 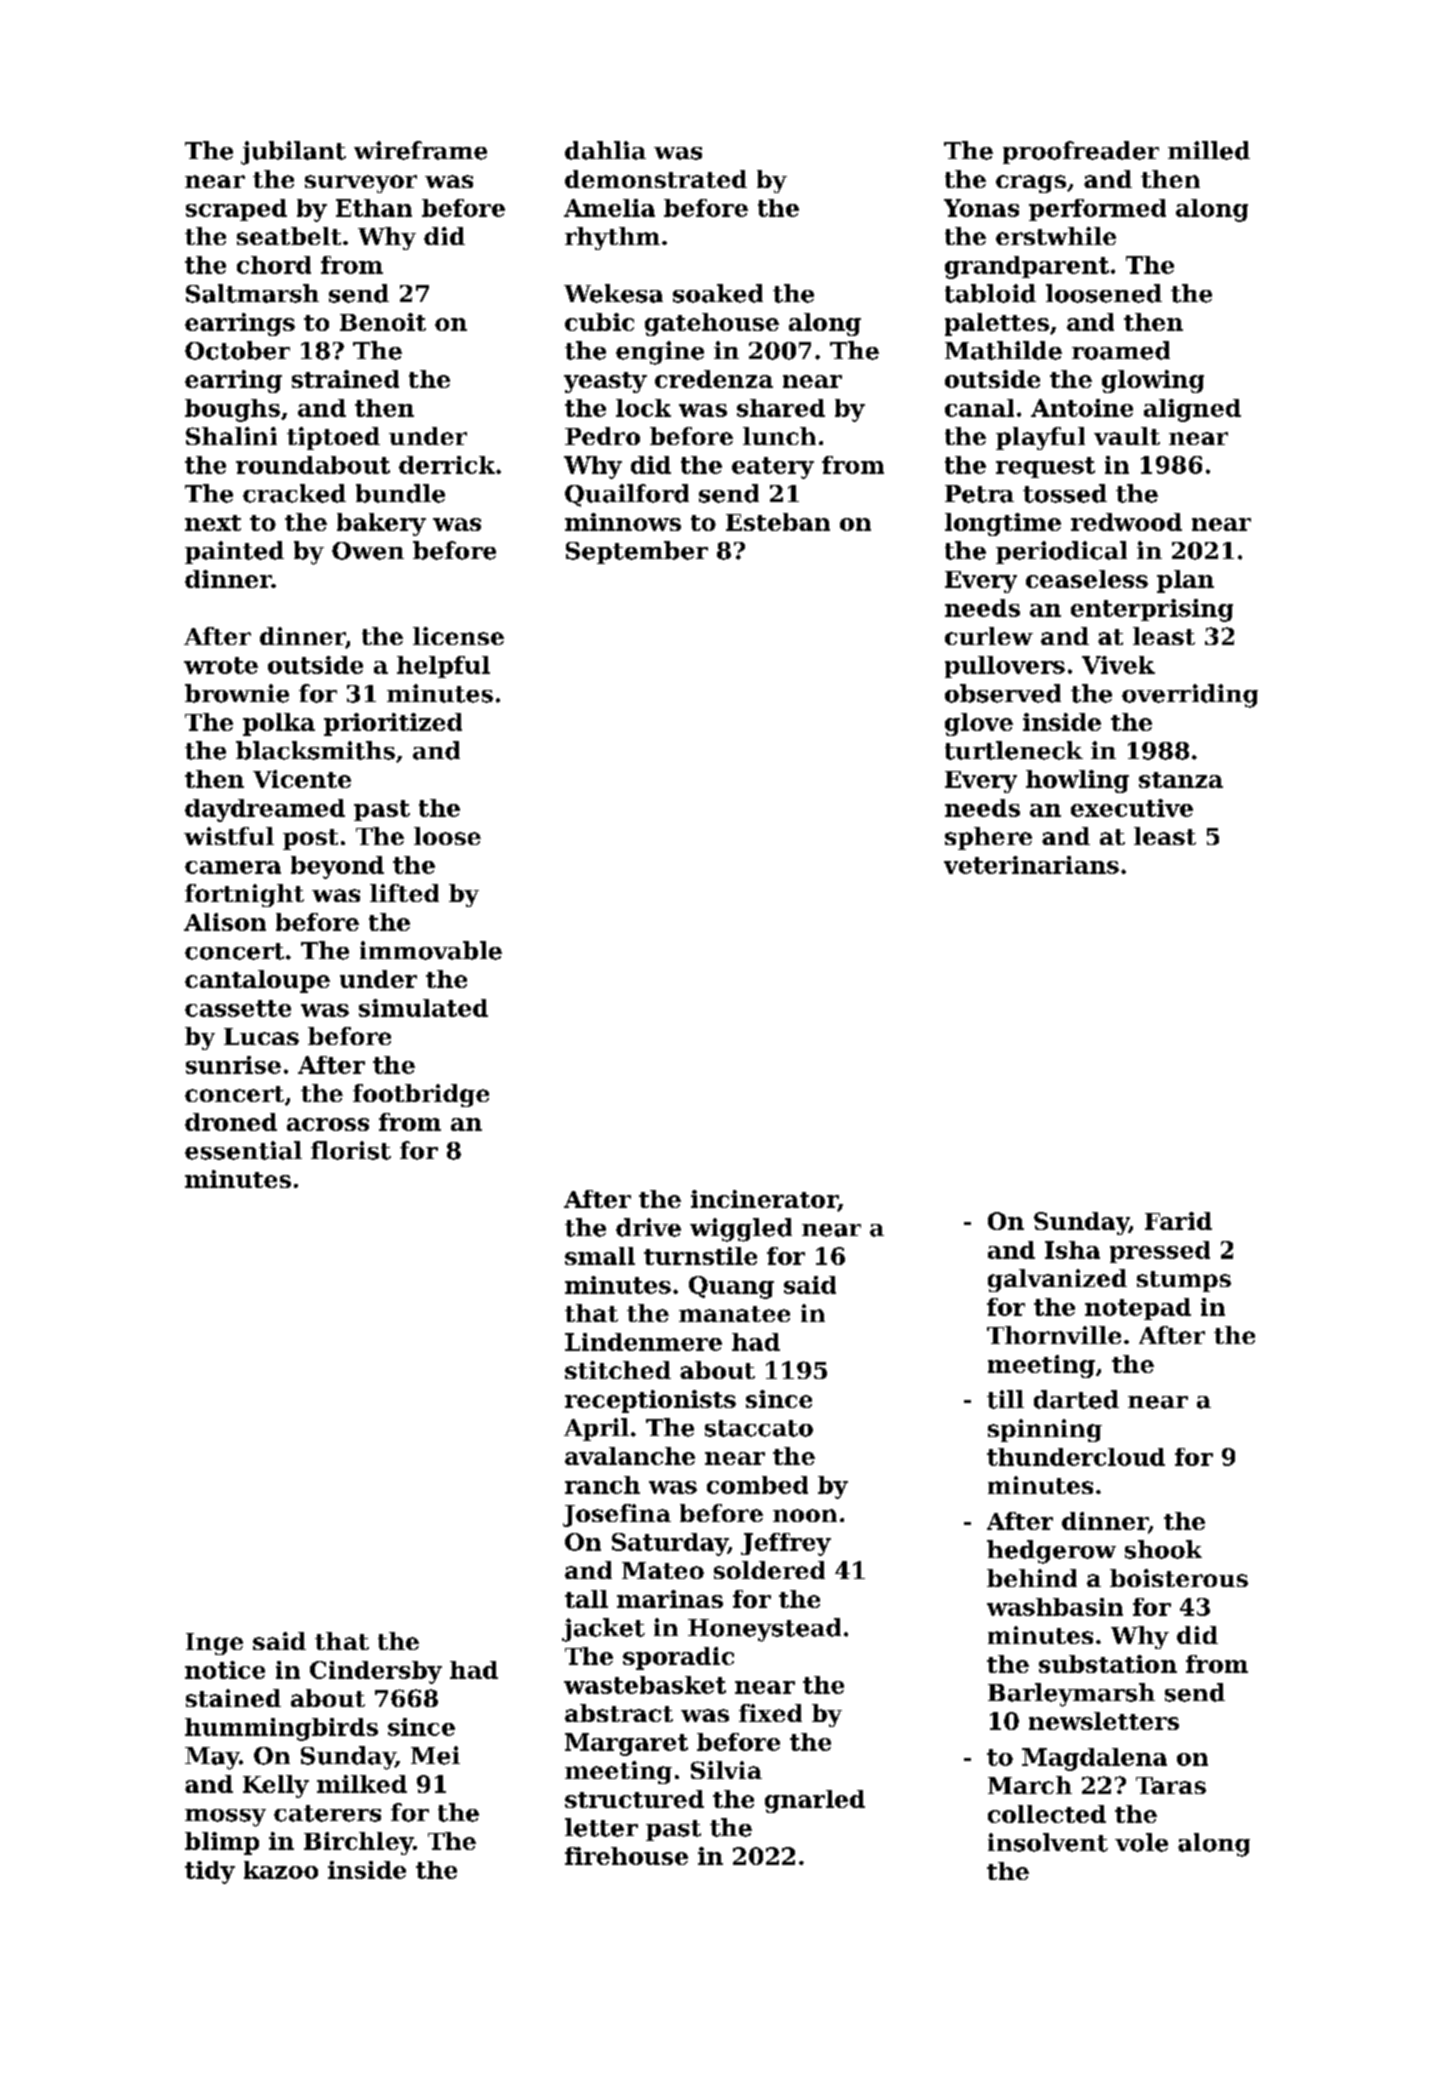 I want to click on longtime, so click(x=1003, y=524).
